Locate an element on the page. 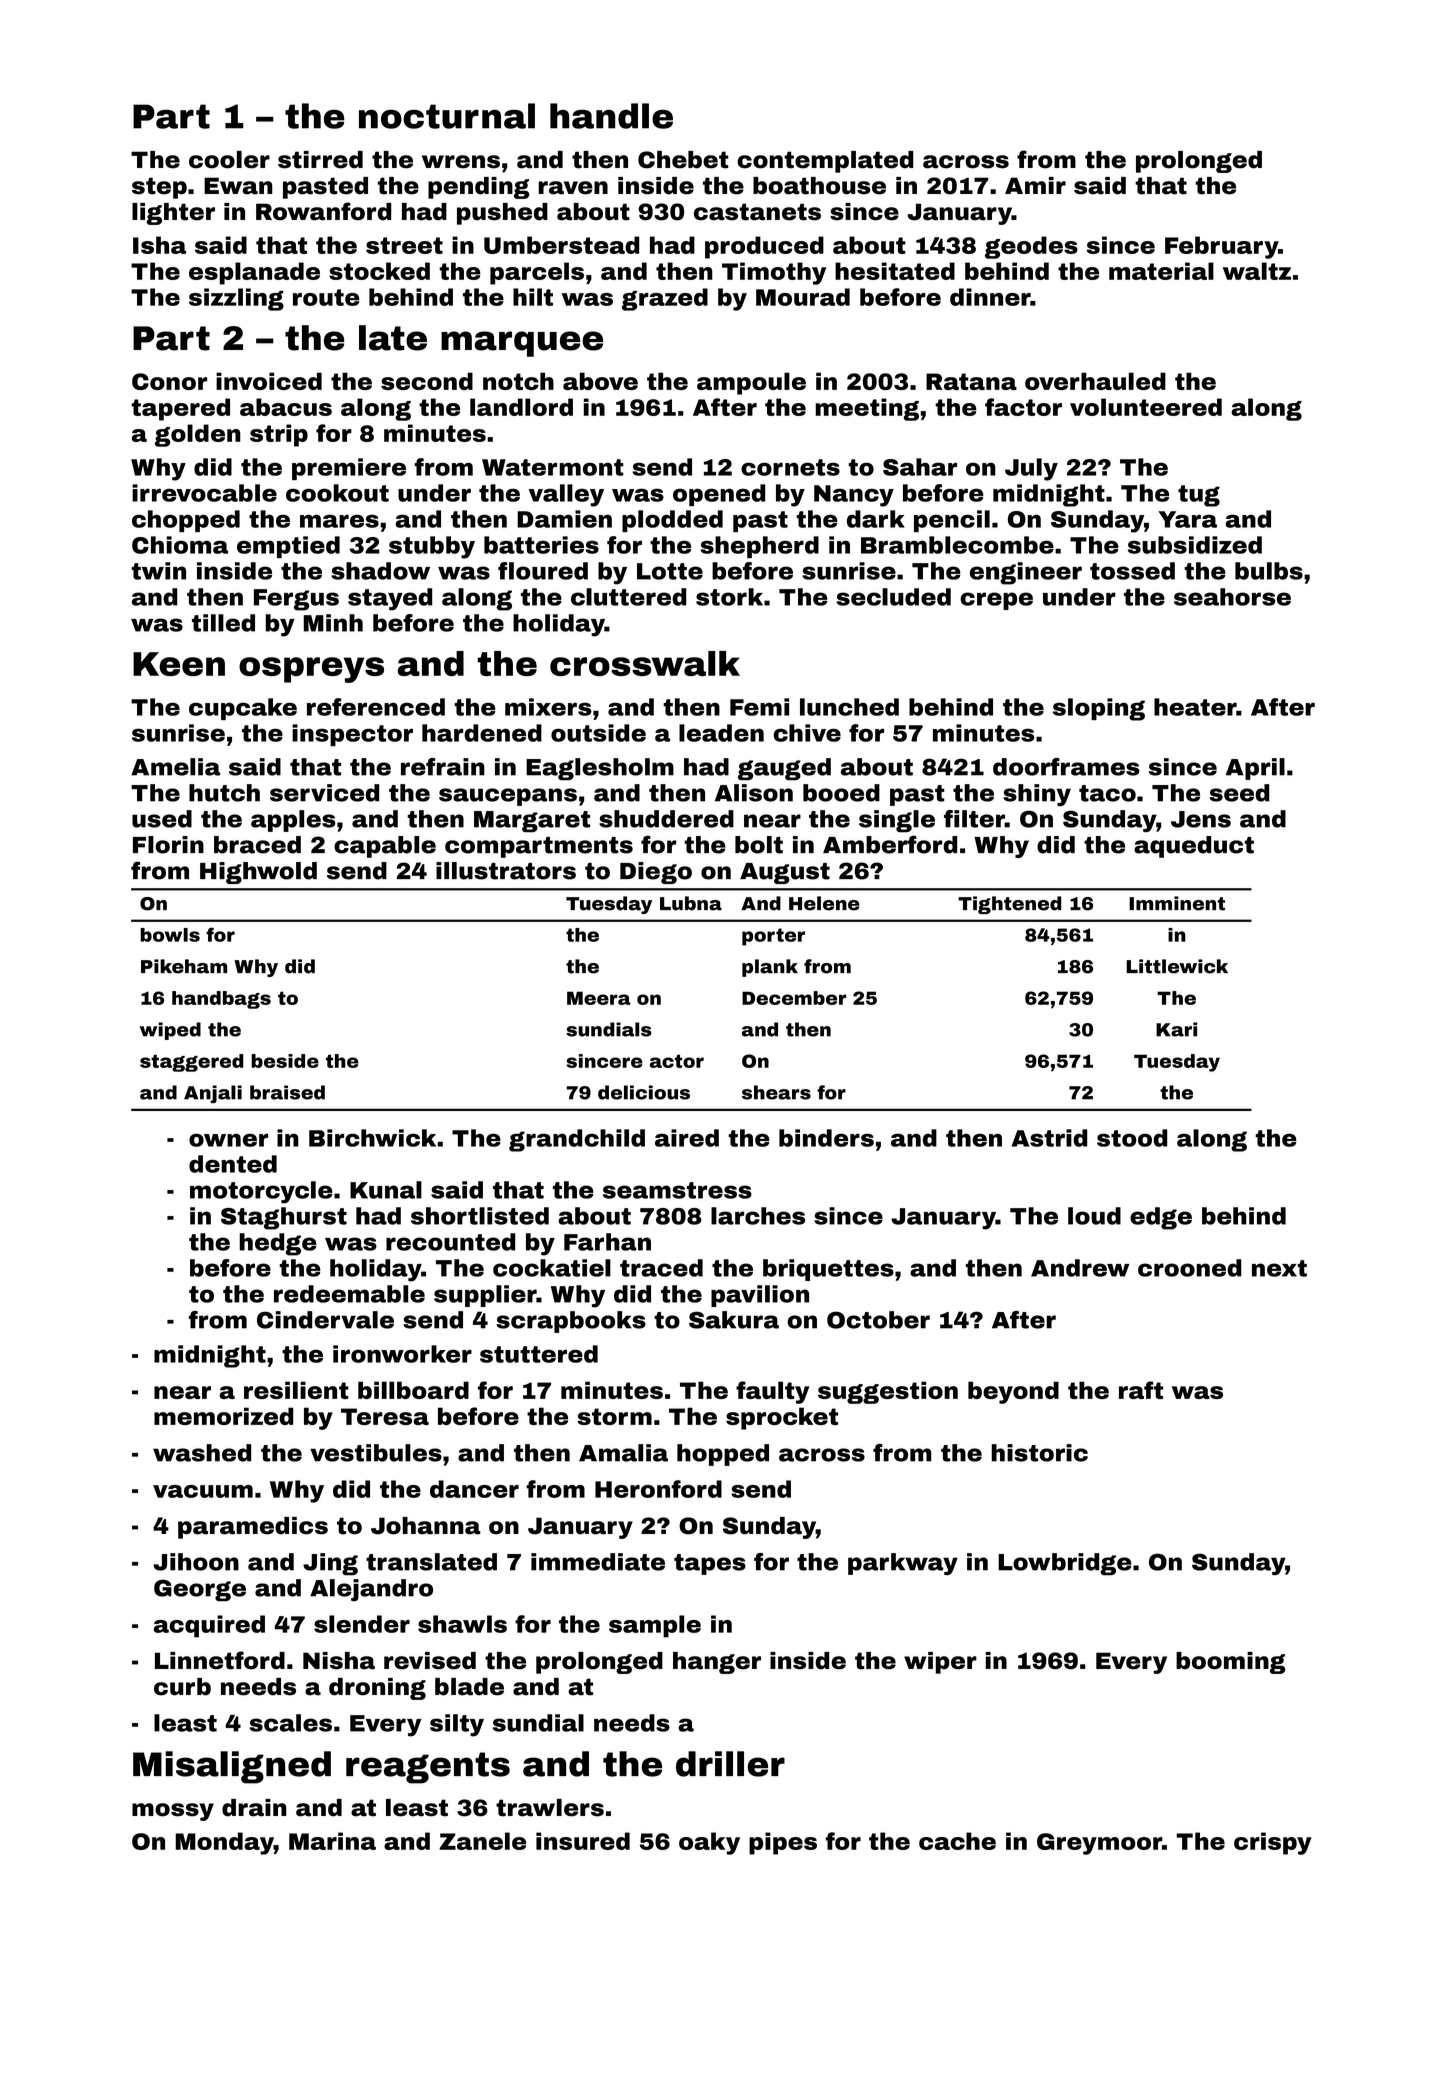 Image resolution: width=1450 pixels, height=2100 pixels. wiper is located at coordinates (940, 1663).
